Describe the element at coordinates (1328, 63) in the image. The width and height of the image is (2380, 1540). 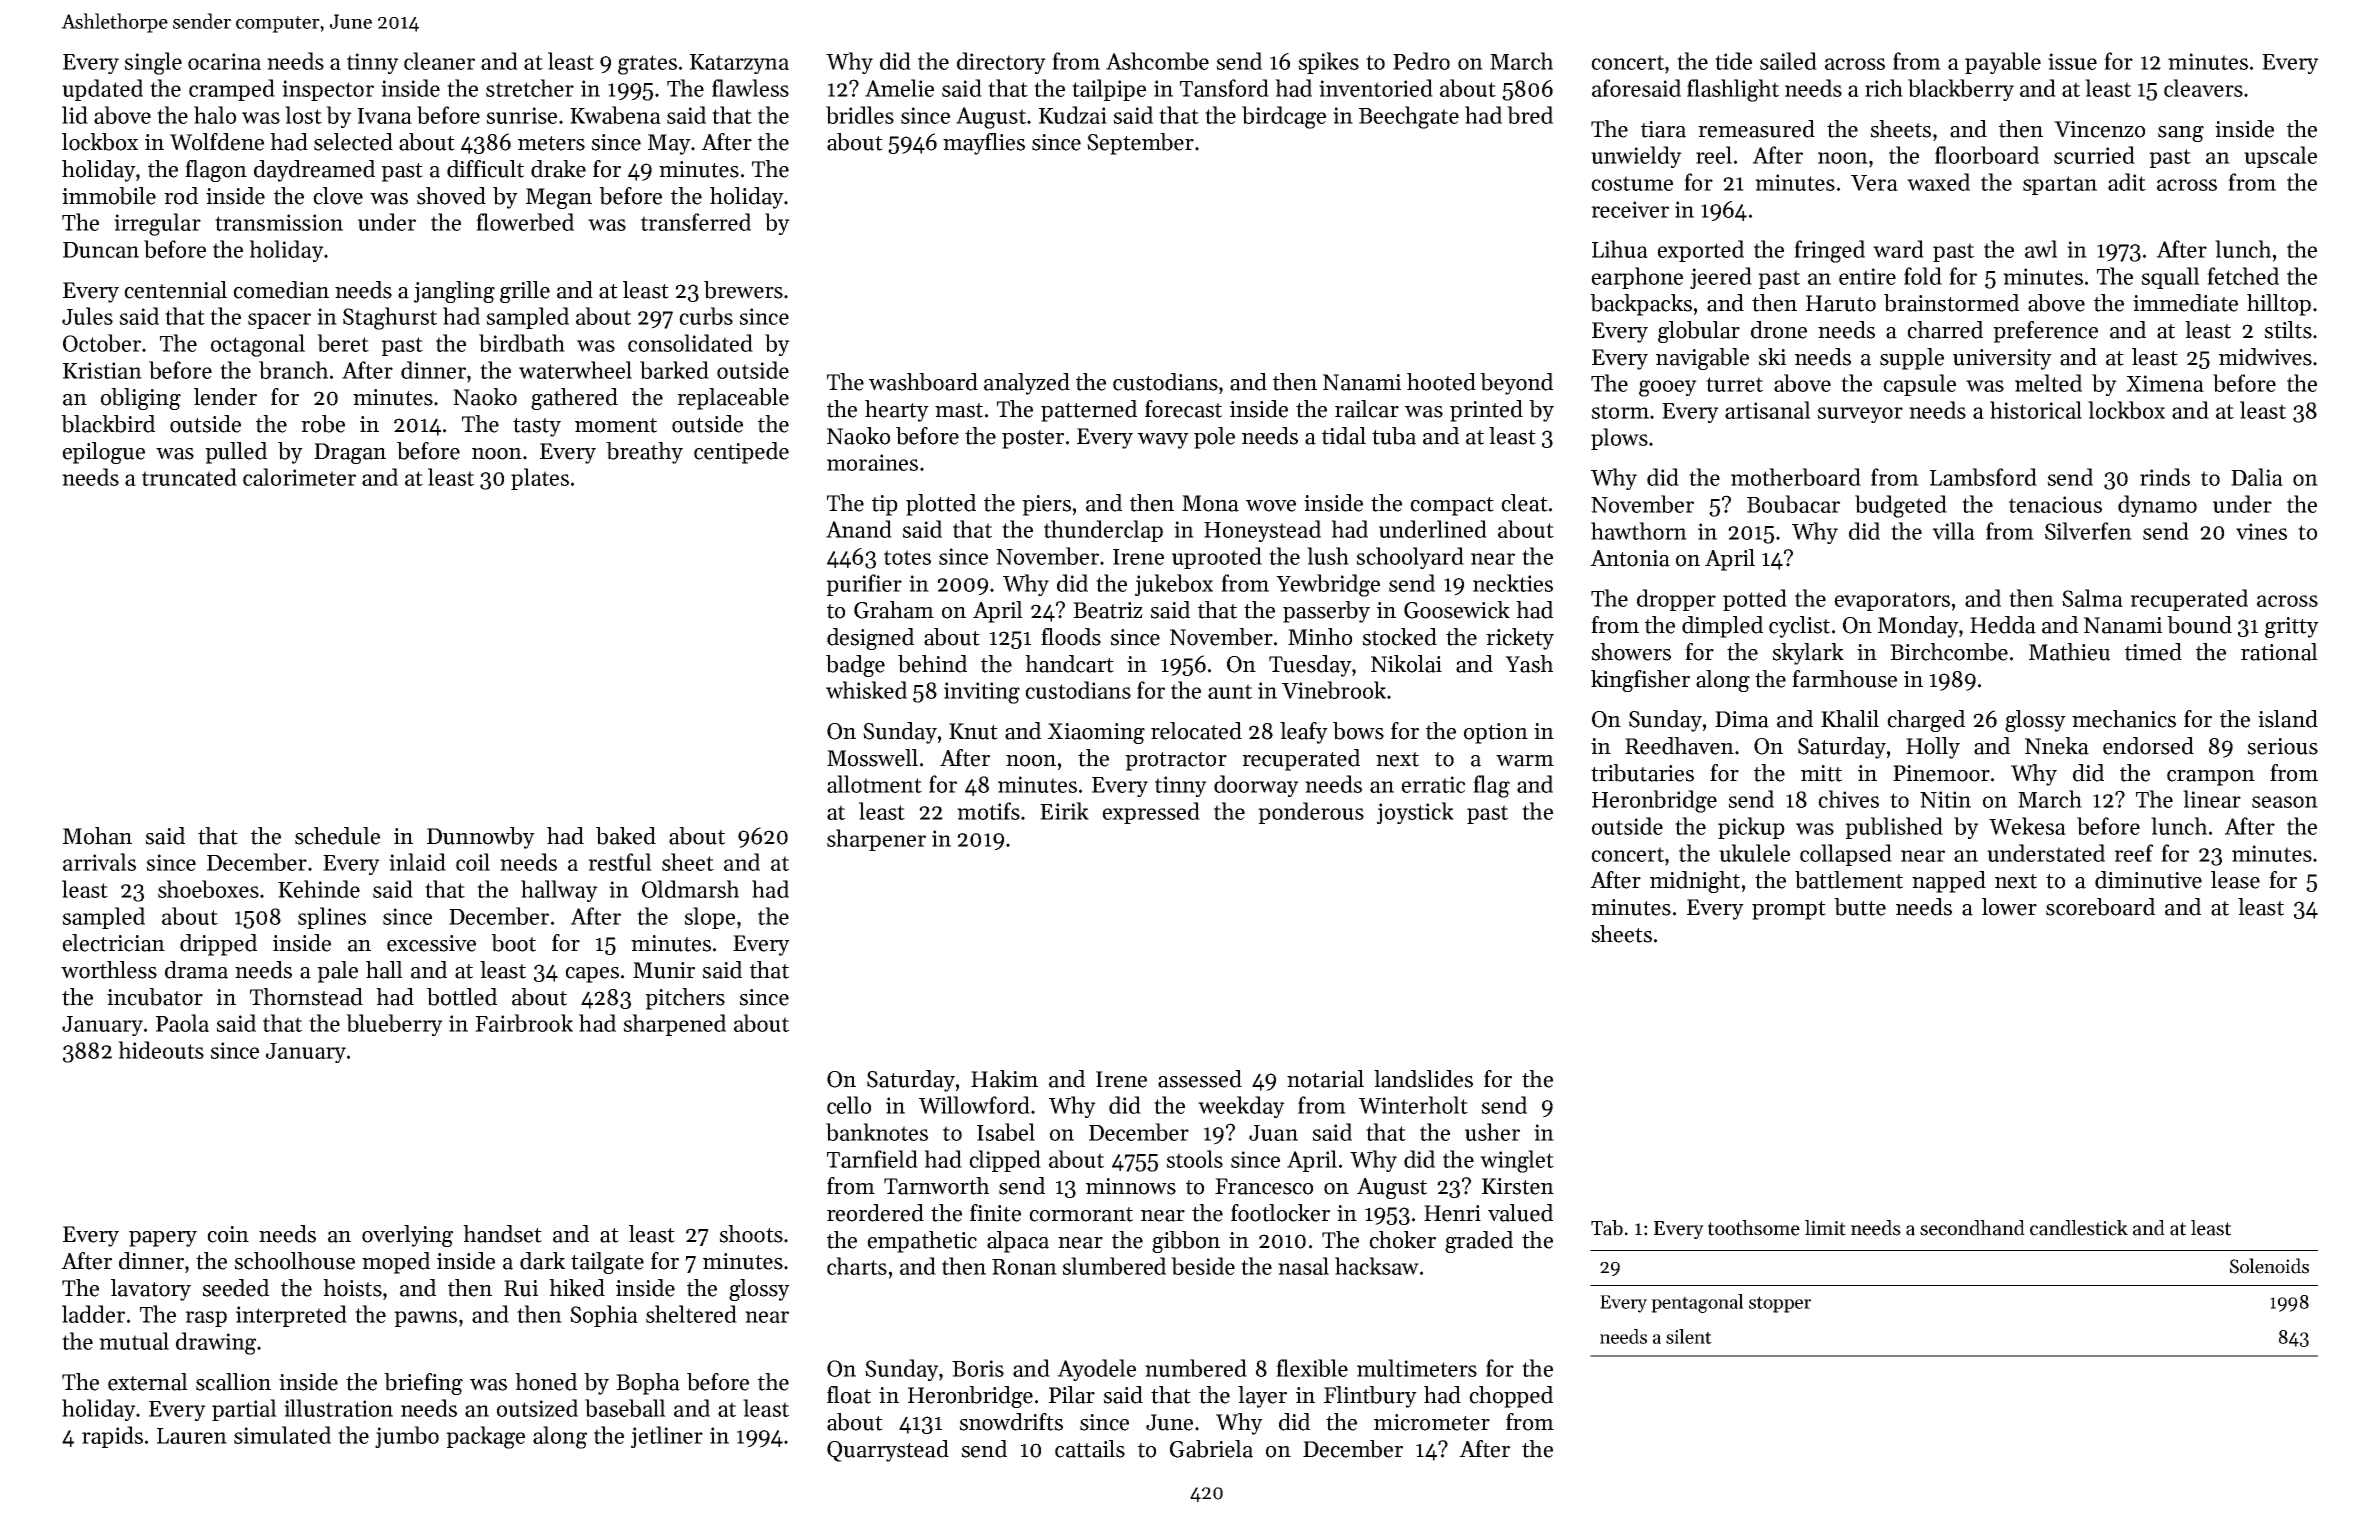
I see `spikes` at that location.
